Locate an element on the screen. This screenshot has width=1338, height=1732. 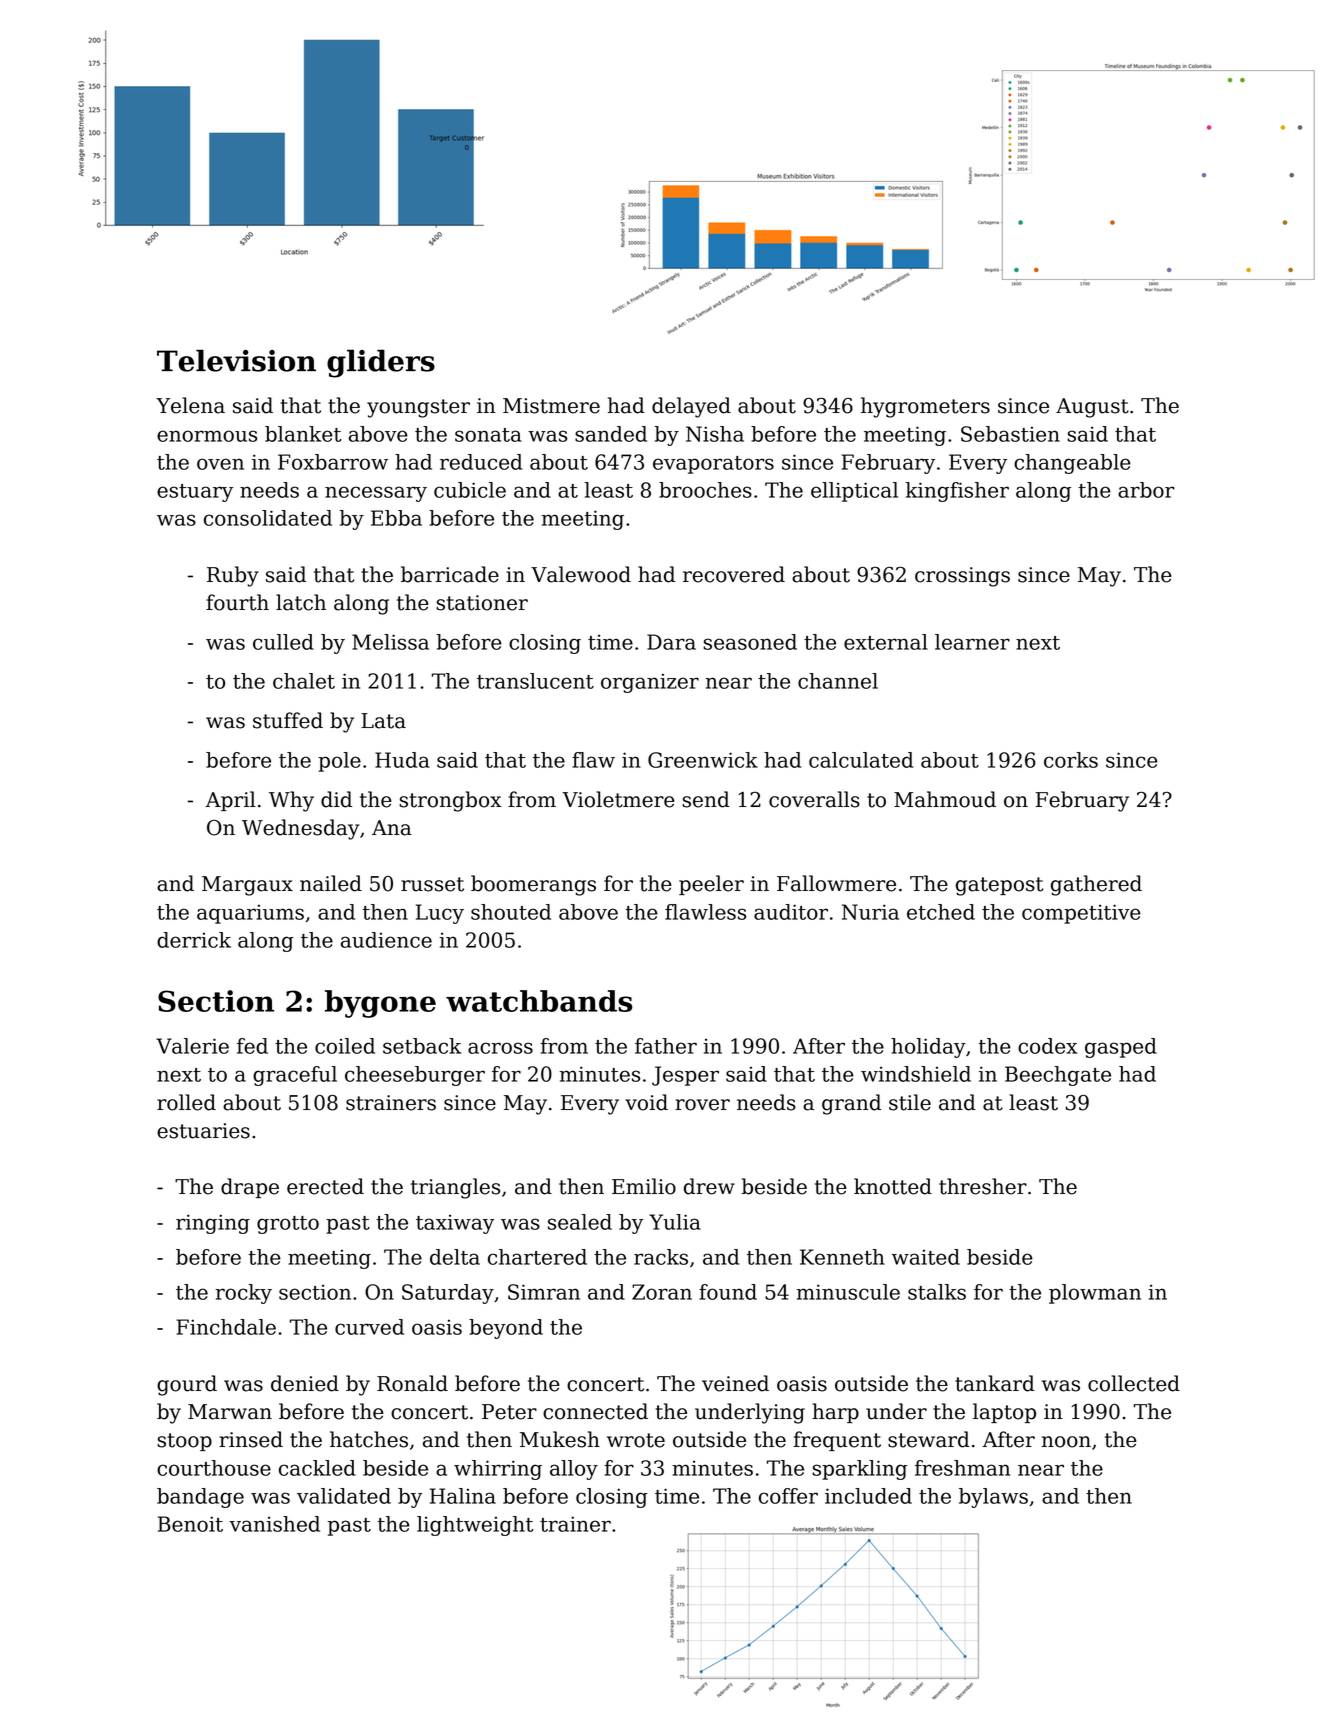
cackled is located at coordinates (317, 1468).
